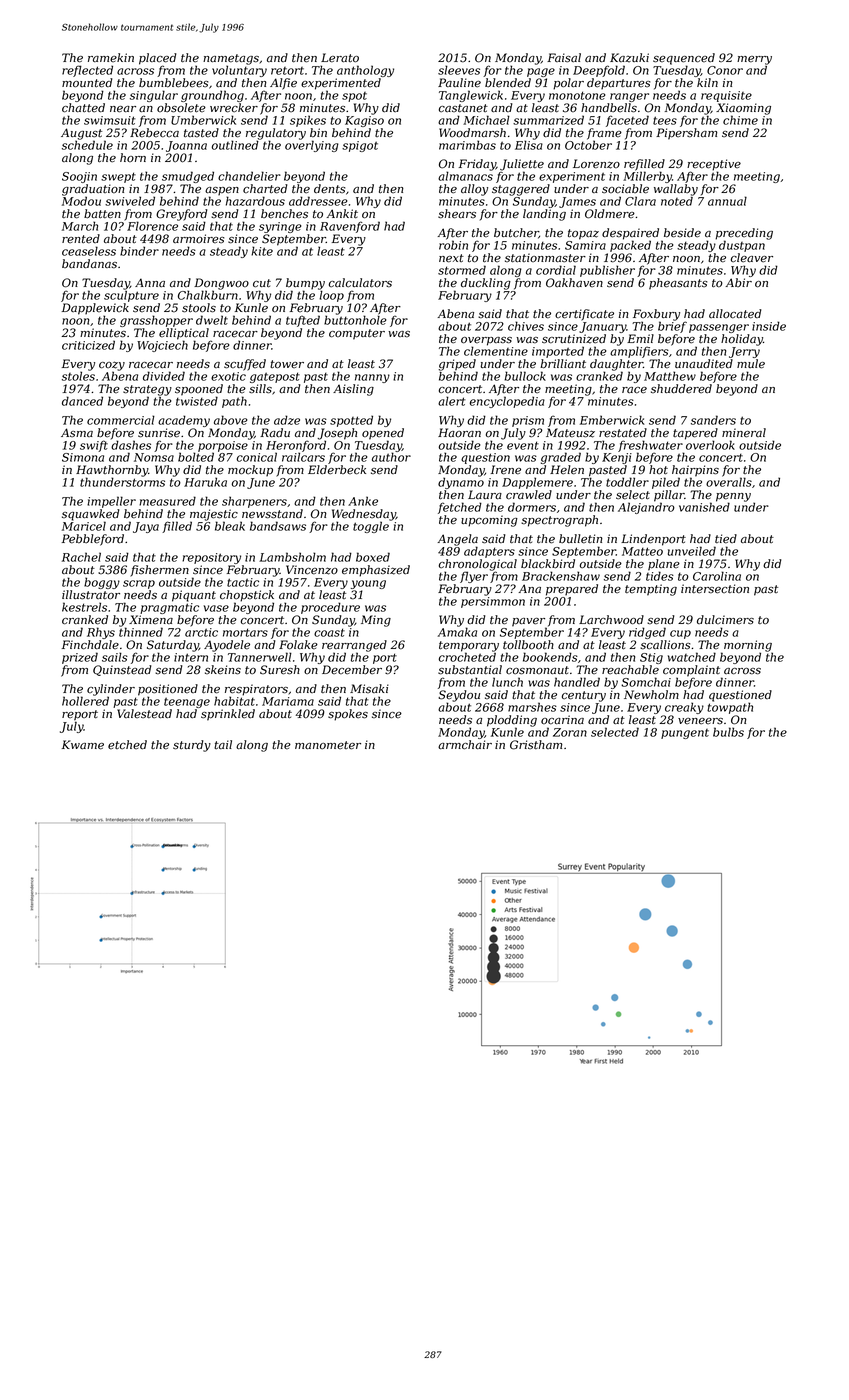 The height and width of the page is (1400, 849). I want to click on Mariama, so click(288, 701).
